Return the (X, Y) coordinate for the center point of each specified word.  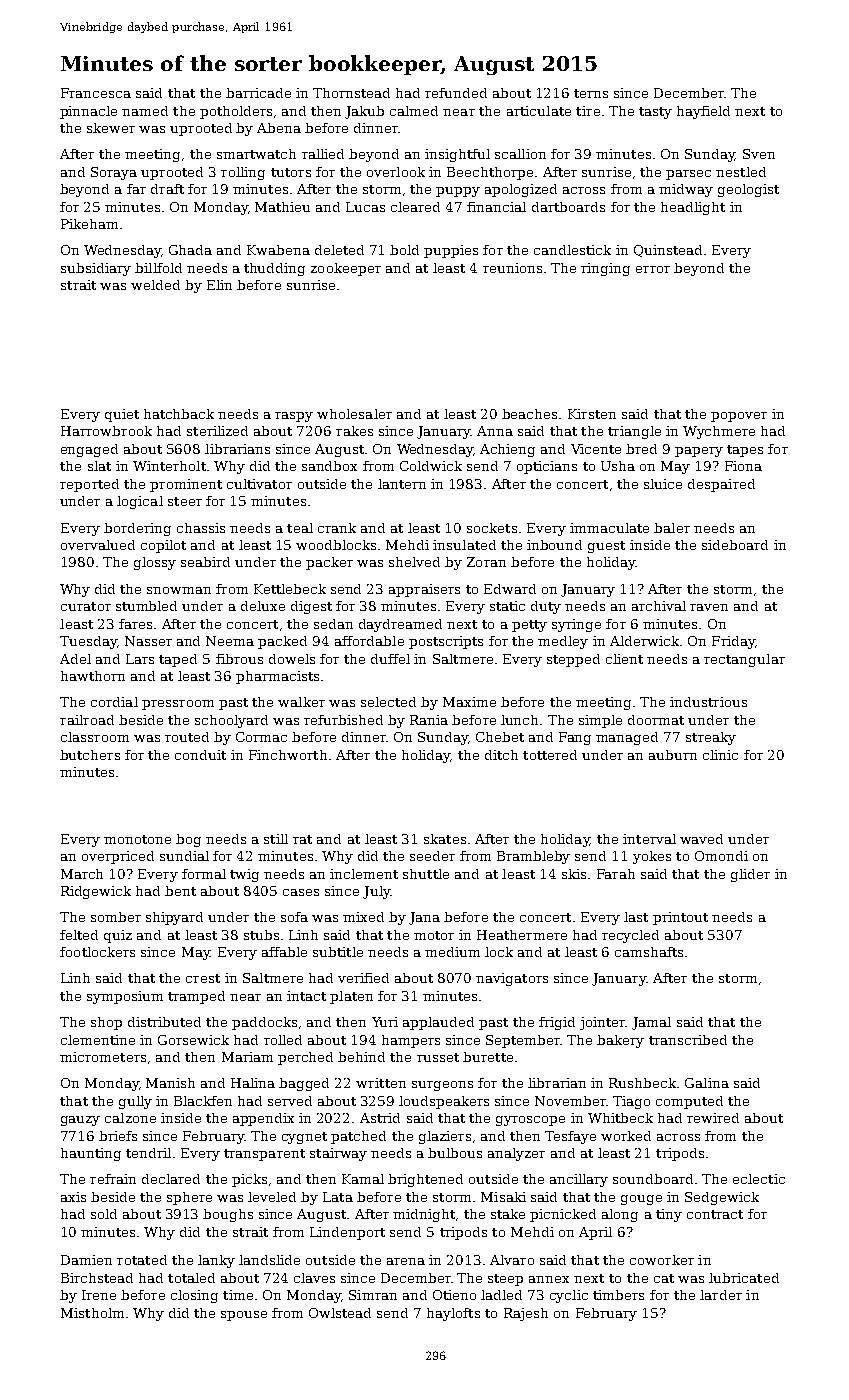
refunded (456, 93)
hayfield (703, 112)
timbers (618, 1295)
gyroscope (530, 1121)
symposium (125, 997)
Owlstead (340, 1313)
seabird (205, 562)
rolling (243, 173)
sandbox (329, 466)
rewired (713, 1118)
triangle (634, 432)
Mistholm (92, 1313)
